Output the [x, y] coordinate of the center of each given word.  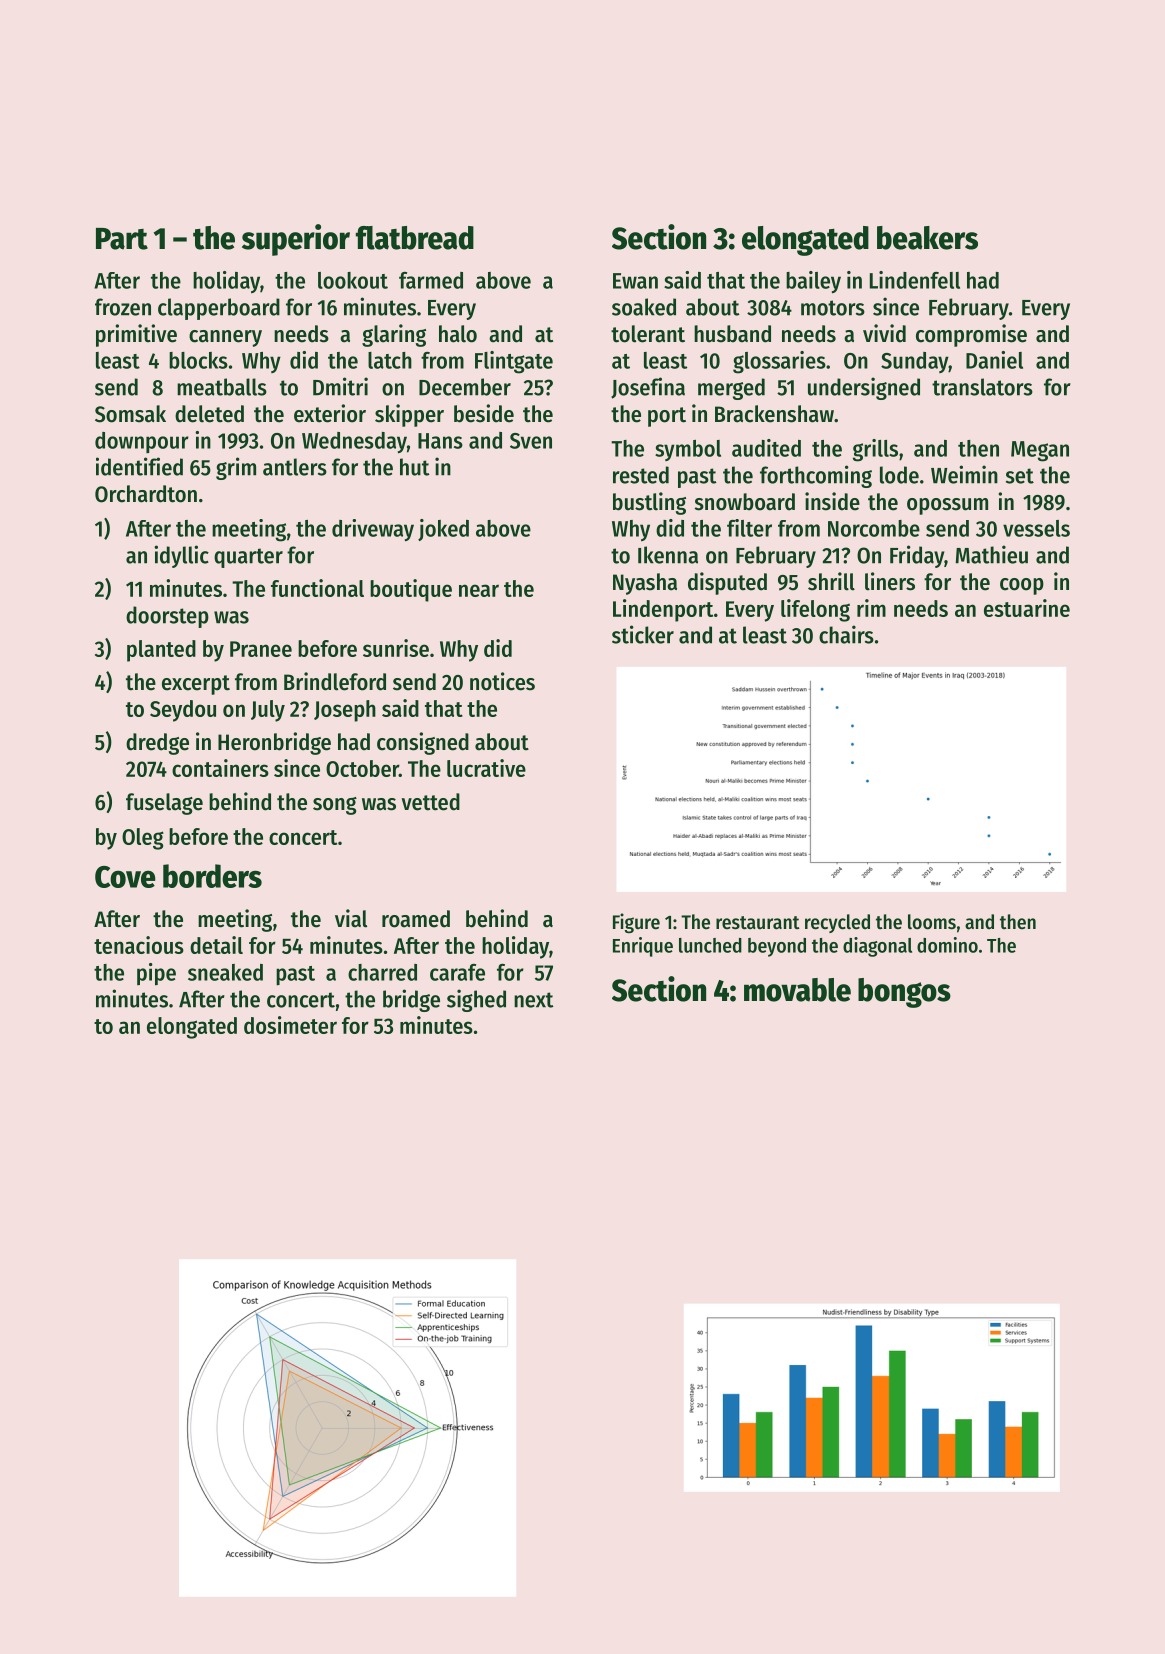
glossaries [779, 362]
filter [749, 528]
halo [458, 334]
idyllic [181, 556]
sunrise [396, 648]
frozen [123, 307]
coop [1022, 586]
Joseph [345, 711]
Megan [1040, 451]
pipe [156, 974]
